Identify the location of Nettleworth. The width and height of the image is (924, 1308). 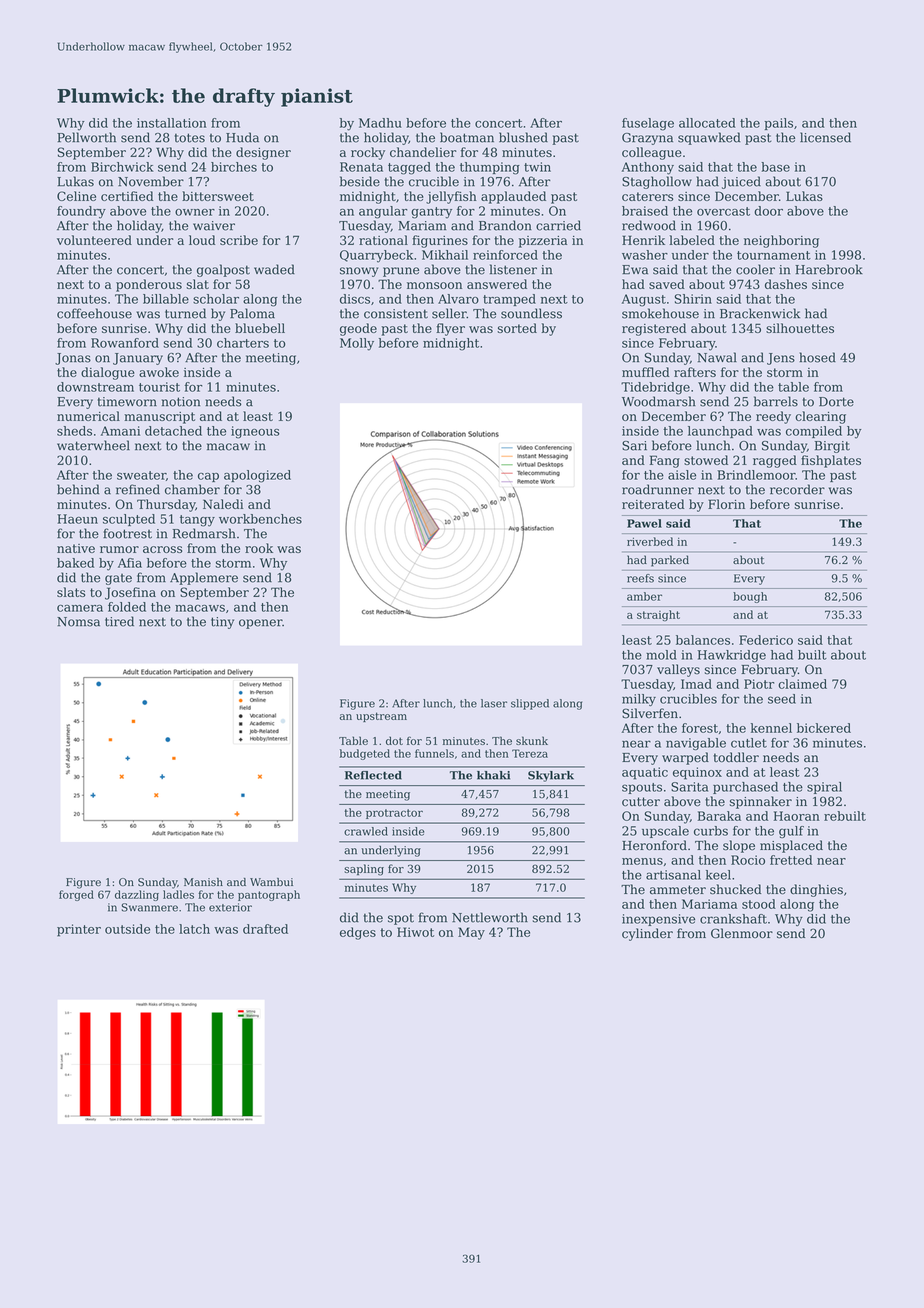
(490, 917).
